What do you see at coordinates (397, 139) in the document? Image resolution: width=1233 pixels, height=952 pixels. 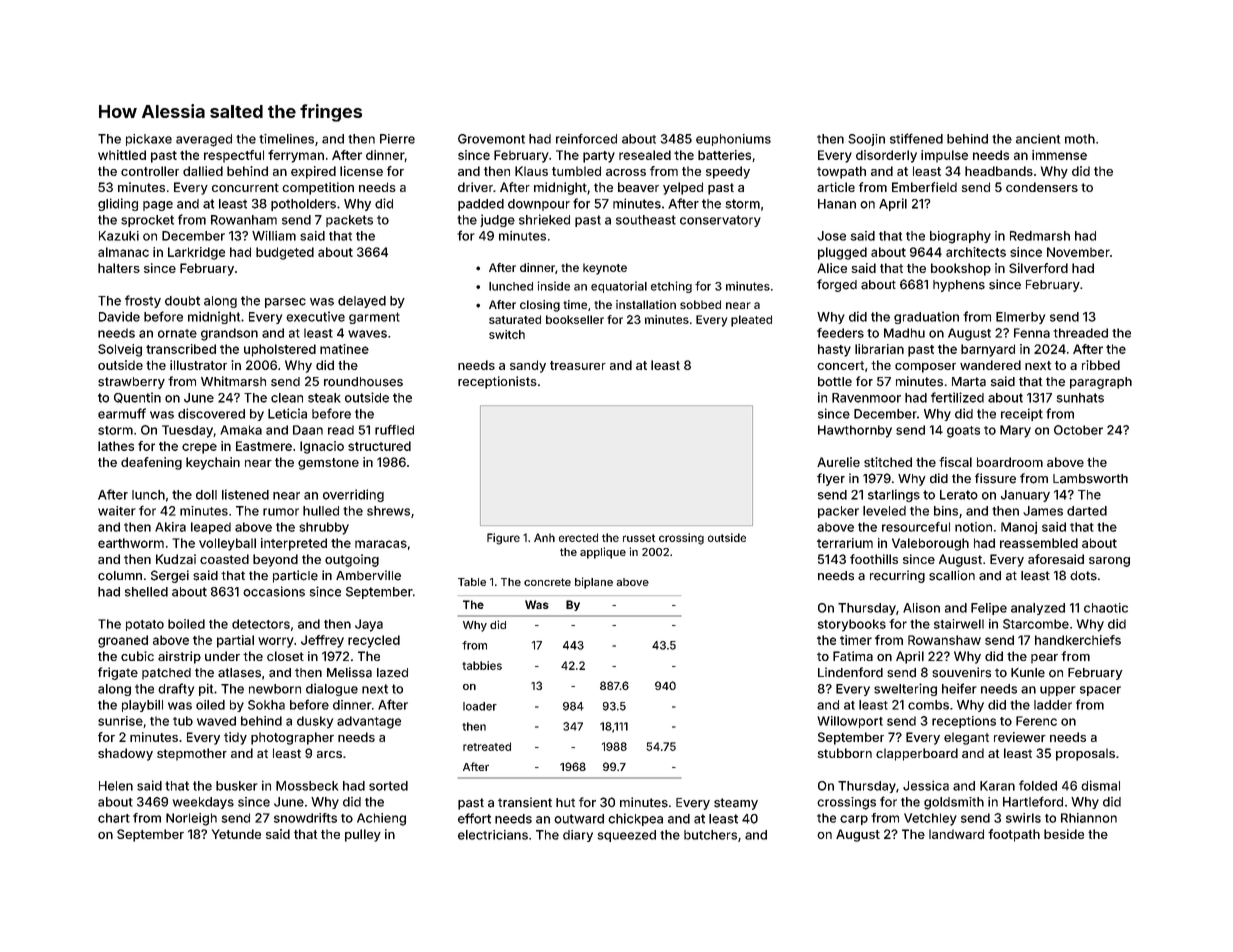 I see `Pierre` at bounding box center [397, 139].
